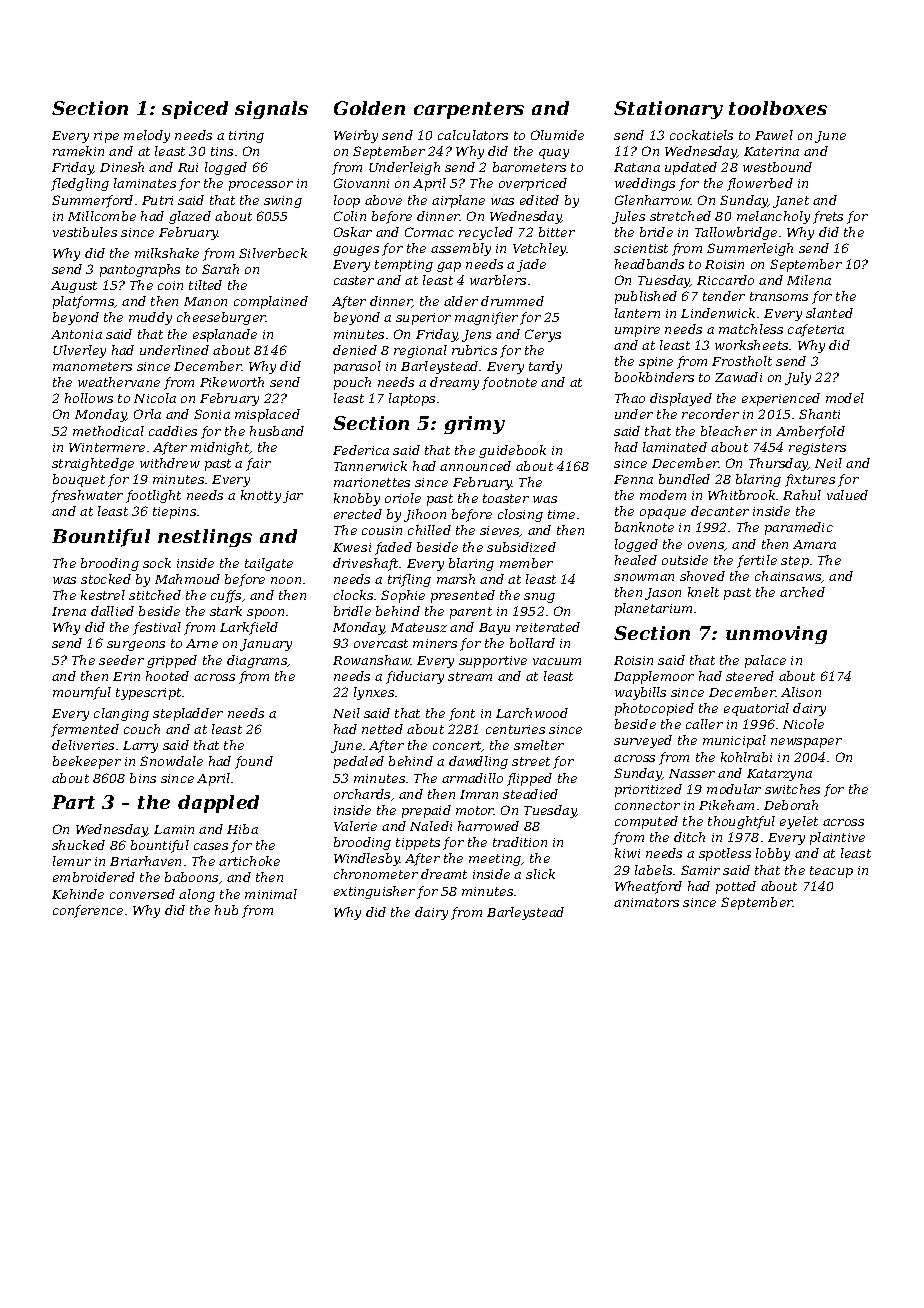 This screenshot has height=1308, width=924. I want to click on stream, so click(470, 676).
